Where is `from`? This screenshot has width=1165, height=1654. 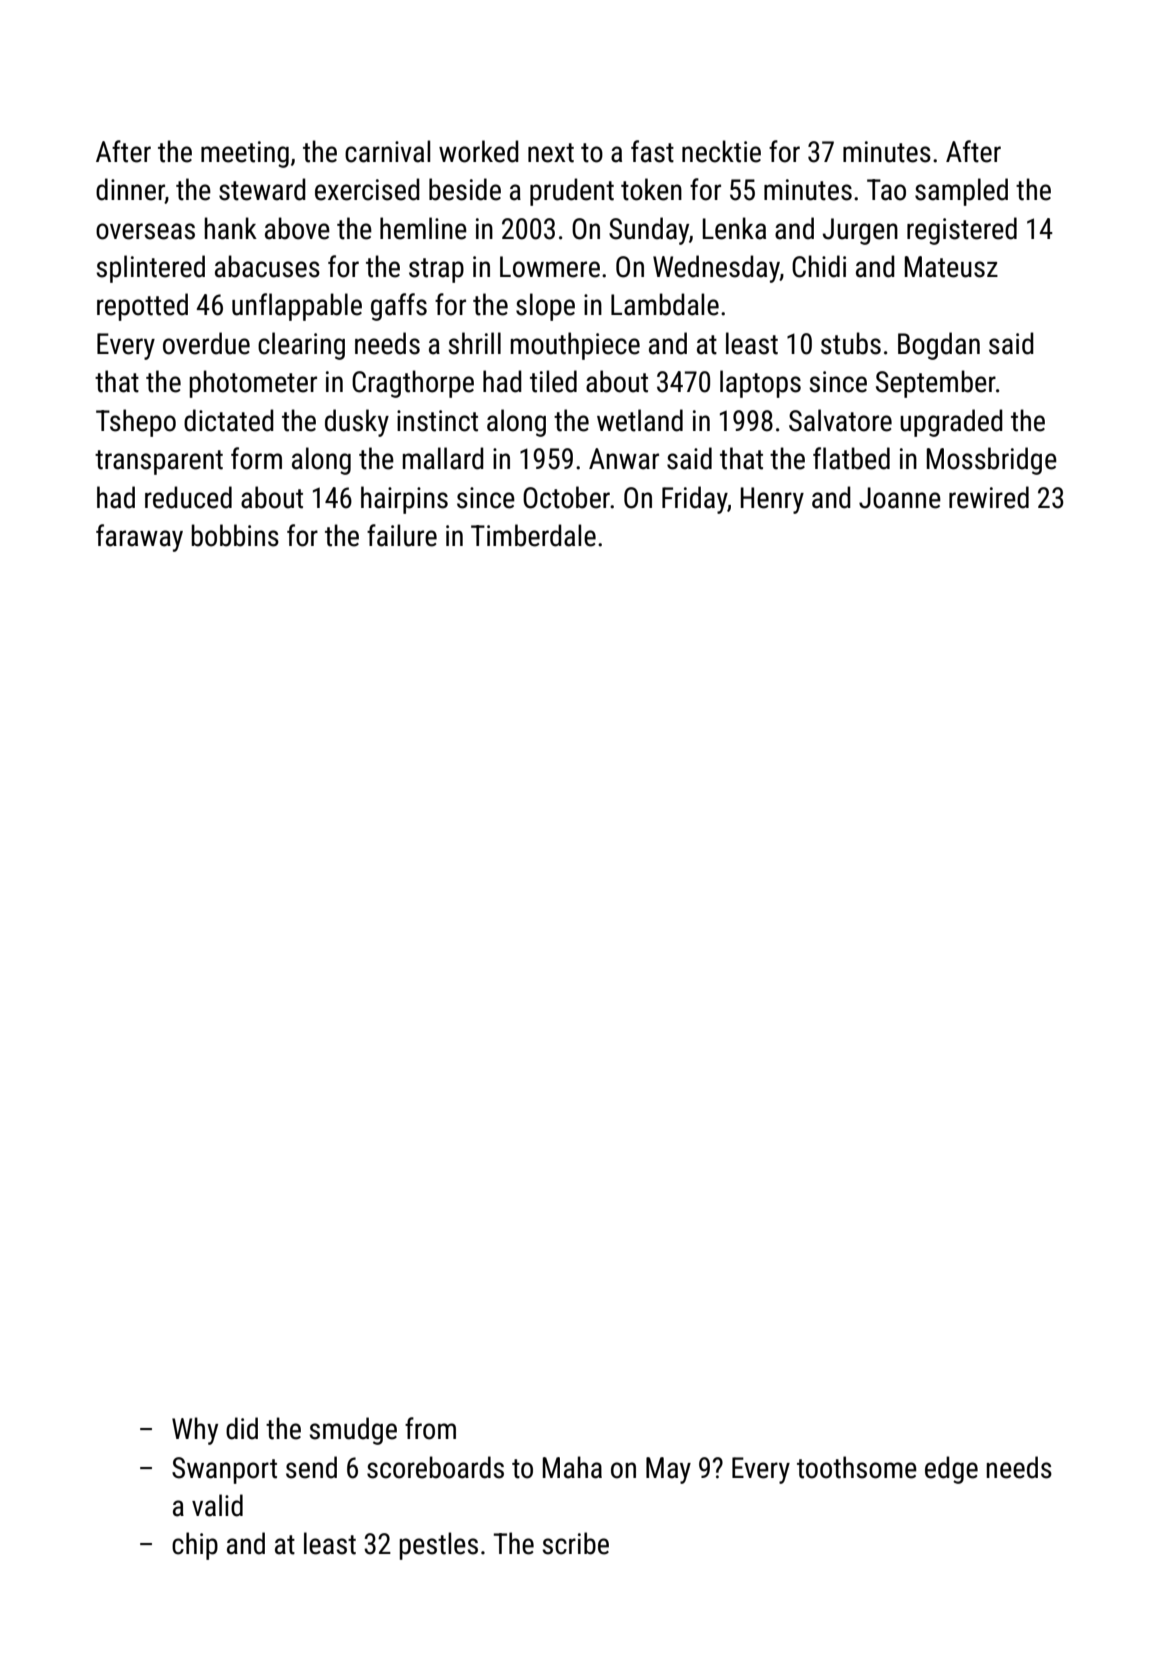
from is located at coordinates (430, 1428).
